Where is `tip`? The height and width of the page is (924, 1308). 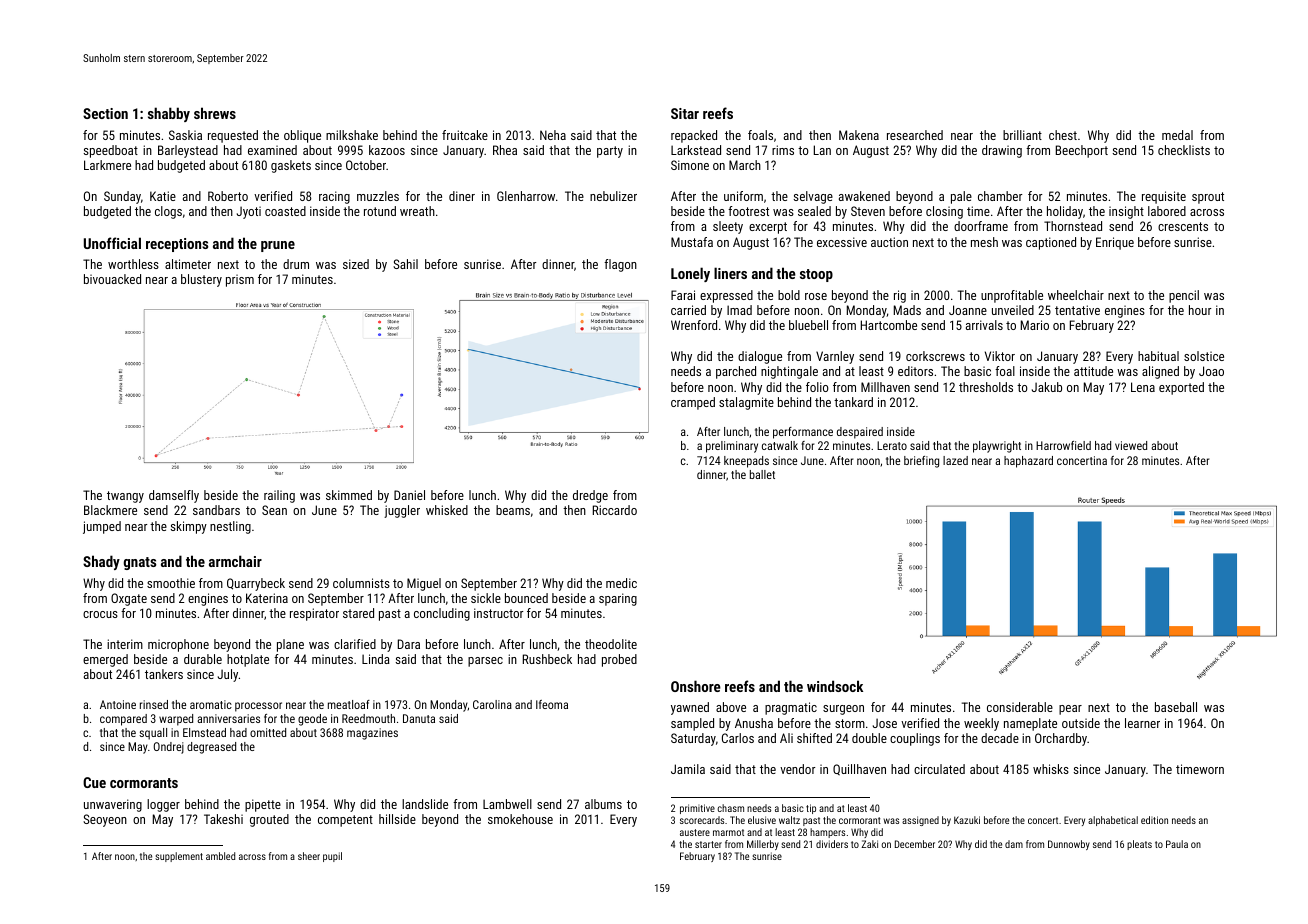
tip is located at coordinates (811, 809).
